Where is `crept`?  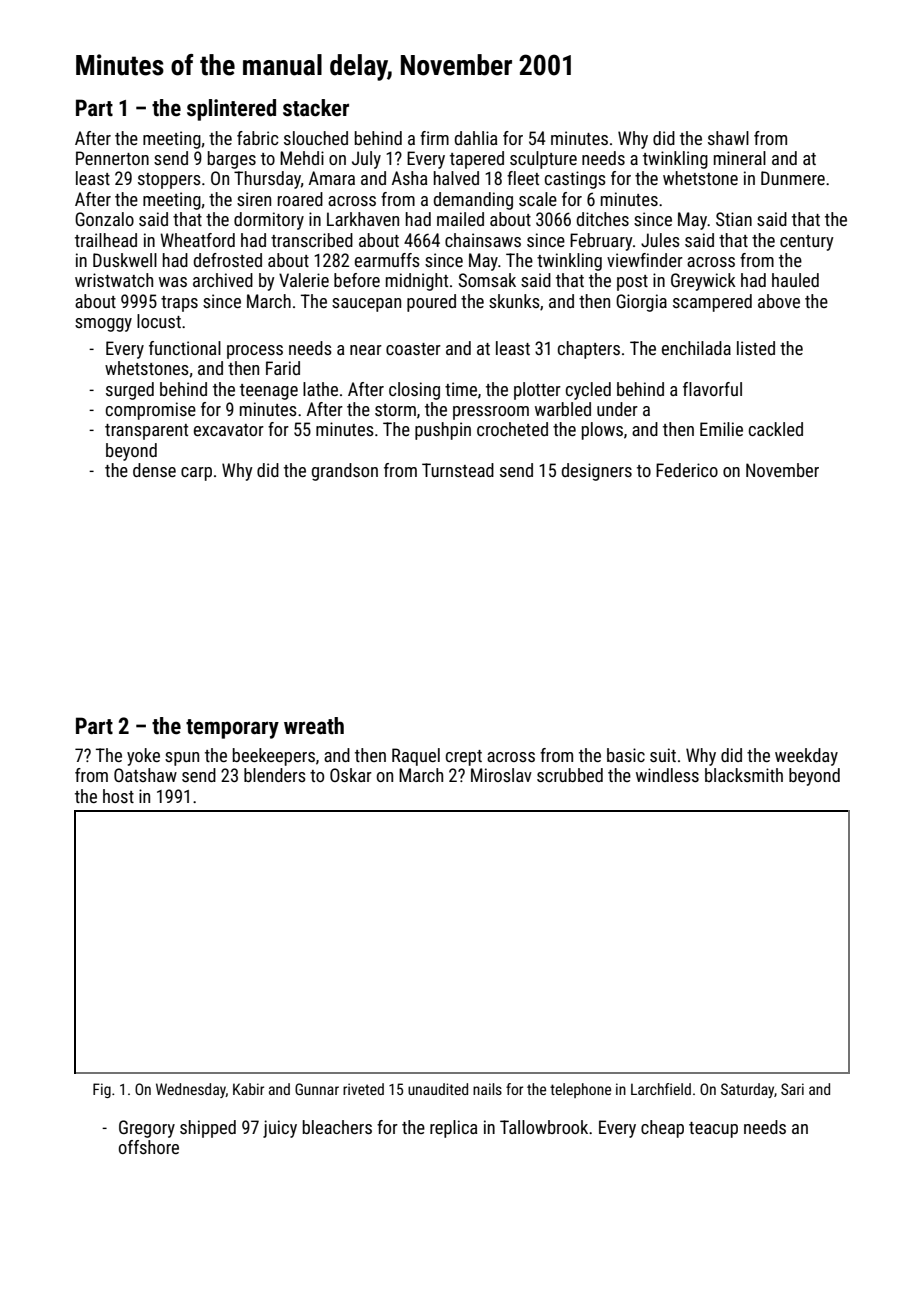
crept is located at coordinates (464, 758).
